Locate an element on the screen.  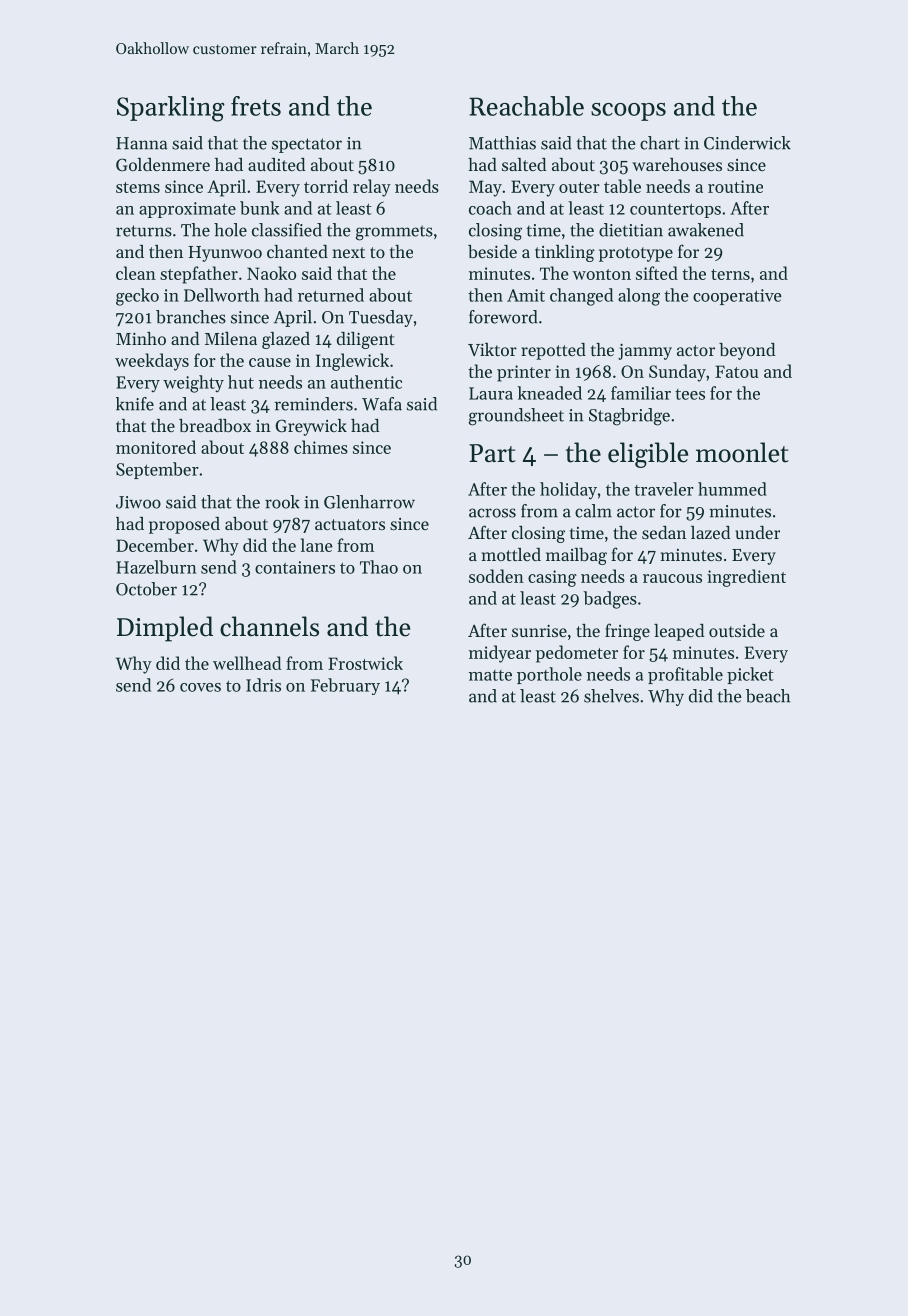
fringe is located at coordinates (627, 632).
